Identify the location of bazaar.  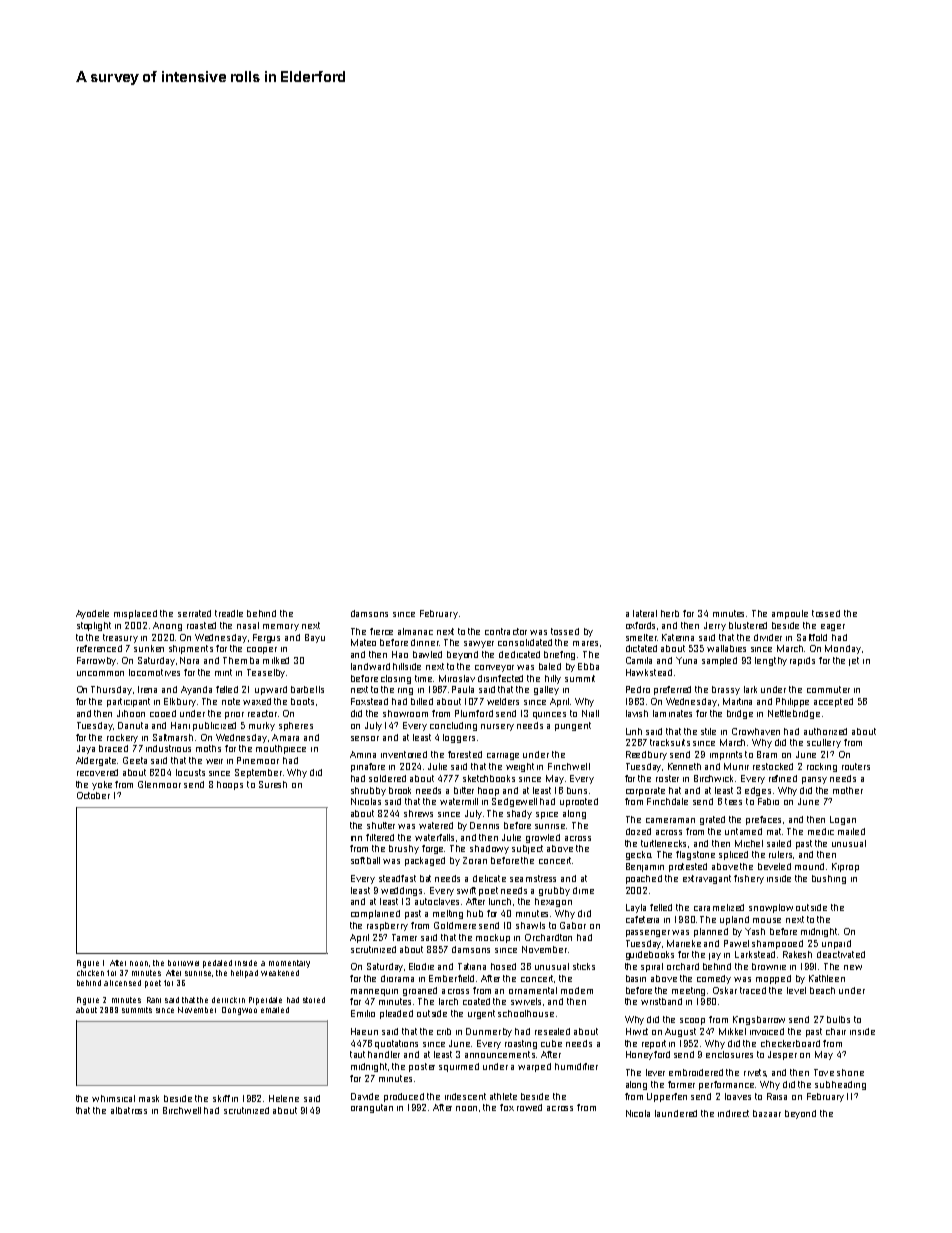
(767, 1113).
